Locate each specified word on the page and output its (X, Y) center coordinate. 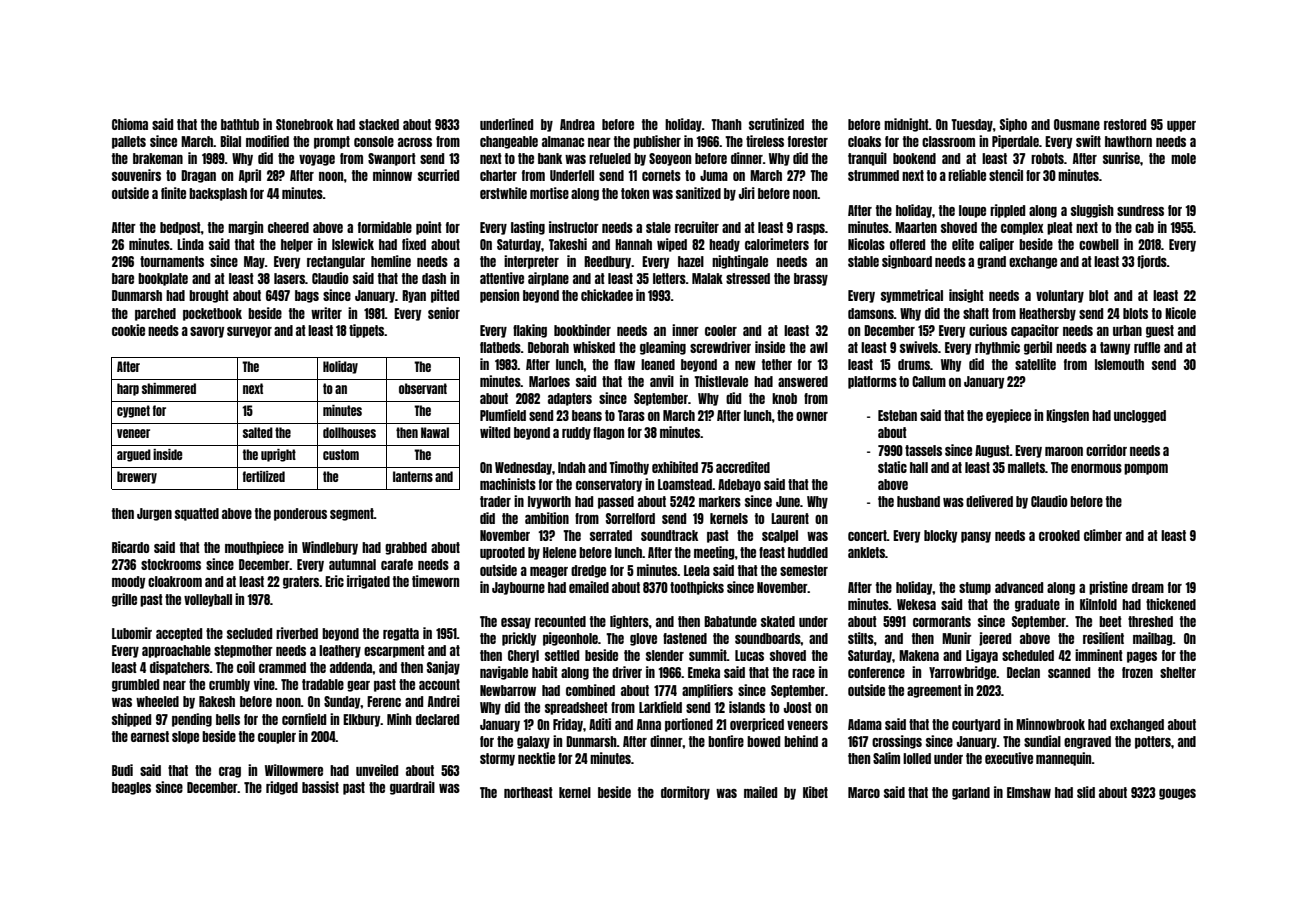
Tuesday (972, 125)
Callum (929, 381)
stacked (379, 124)
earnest (150, 736)
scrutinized (776, 124)
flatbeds (500, 347)
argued (134, 455)
